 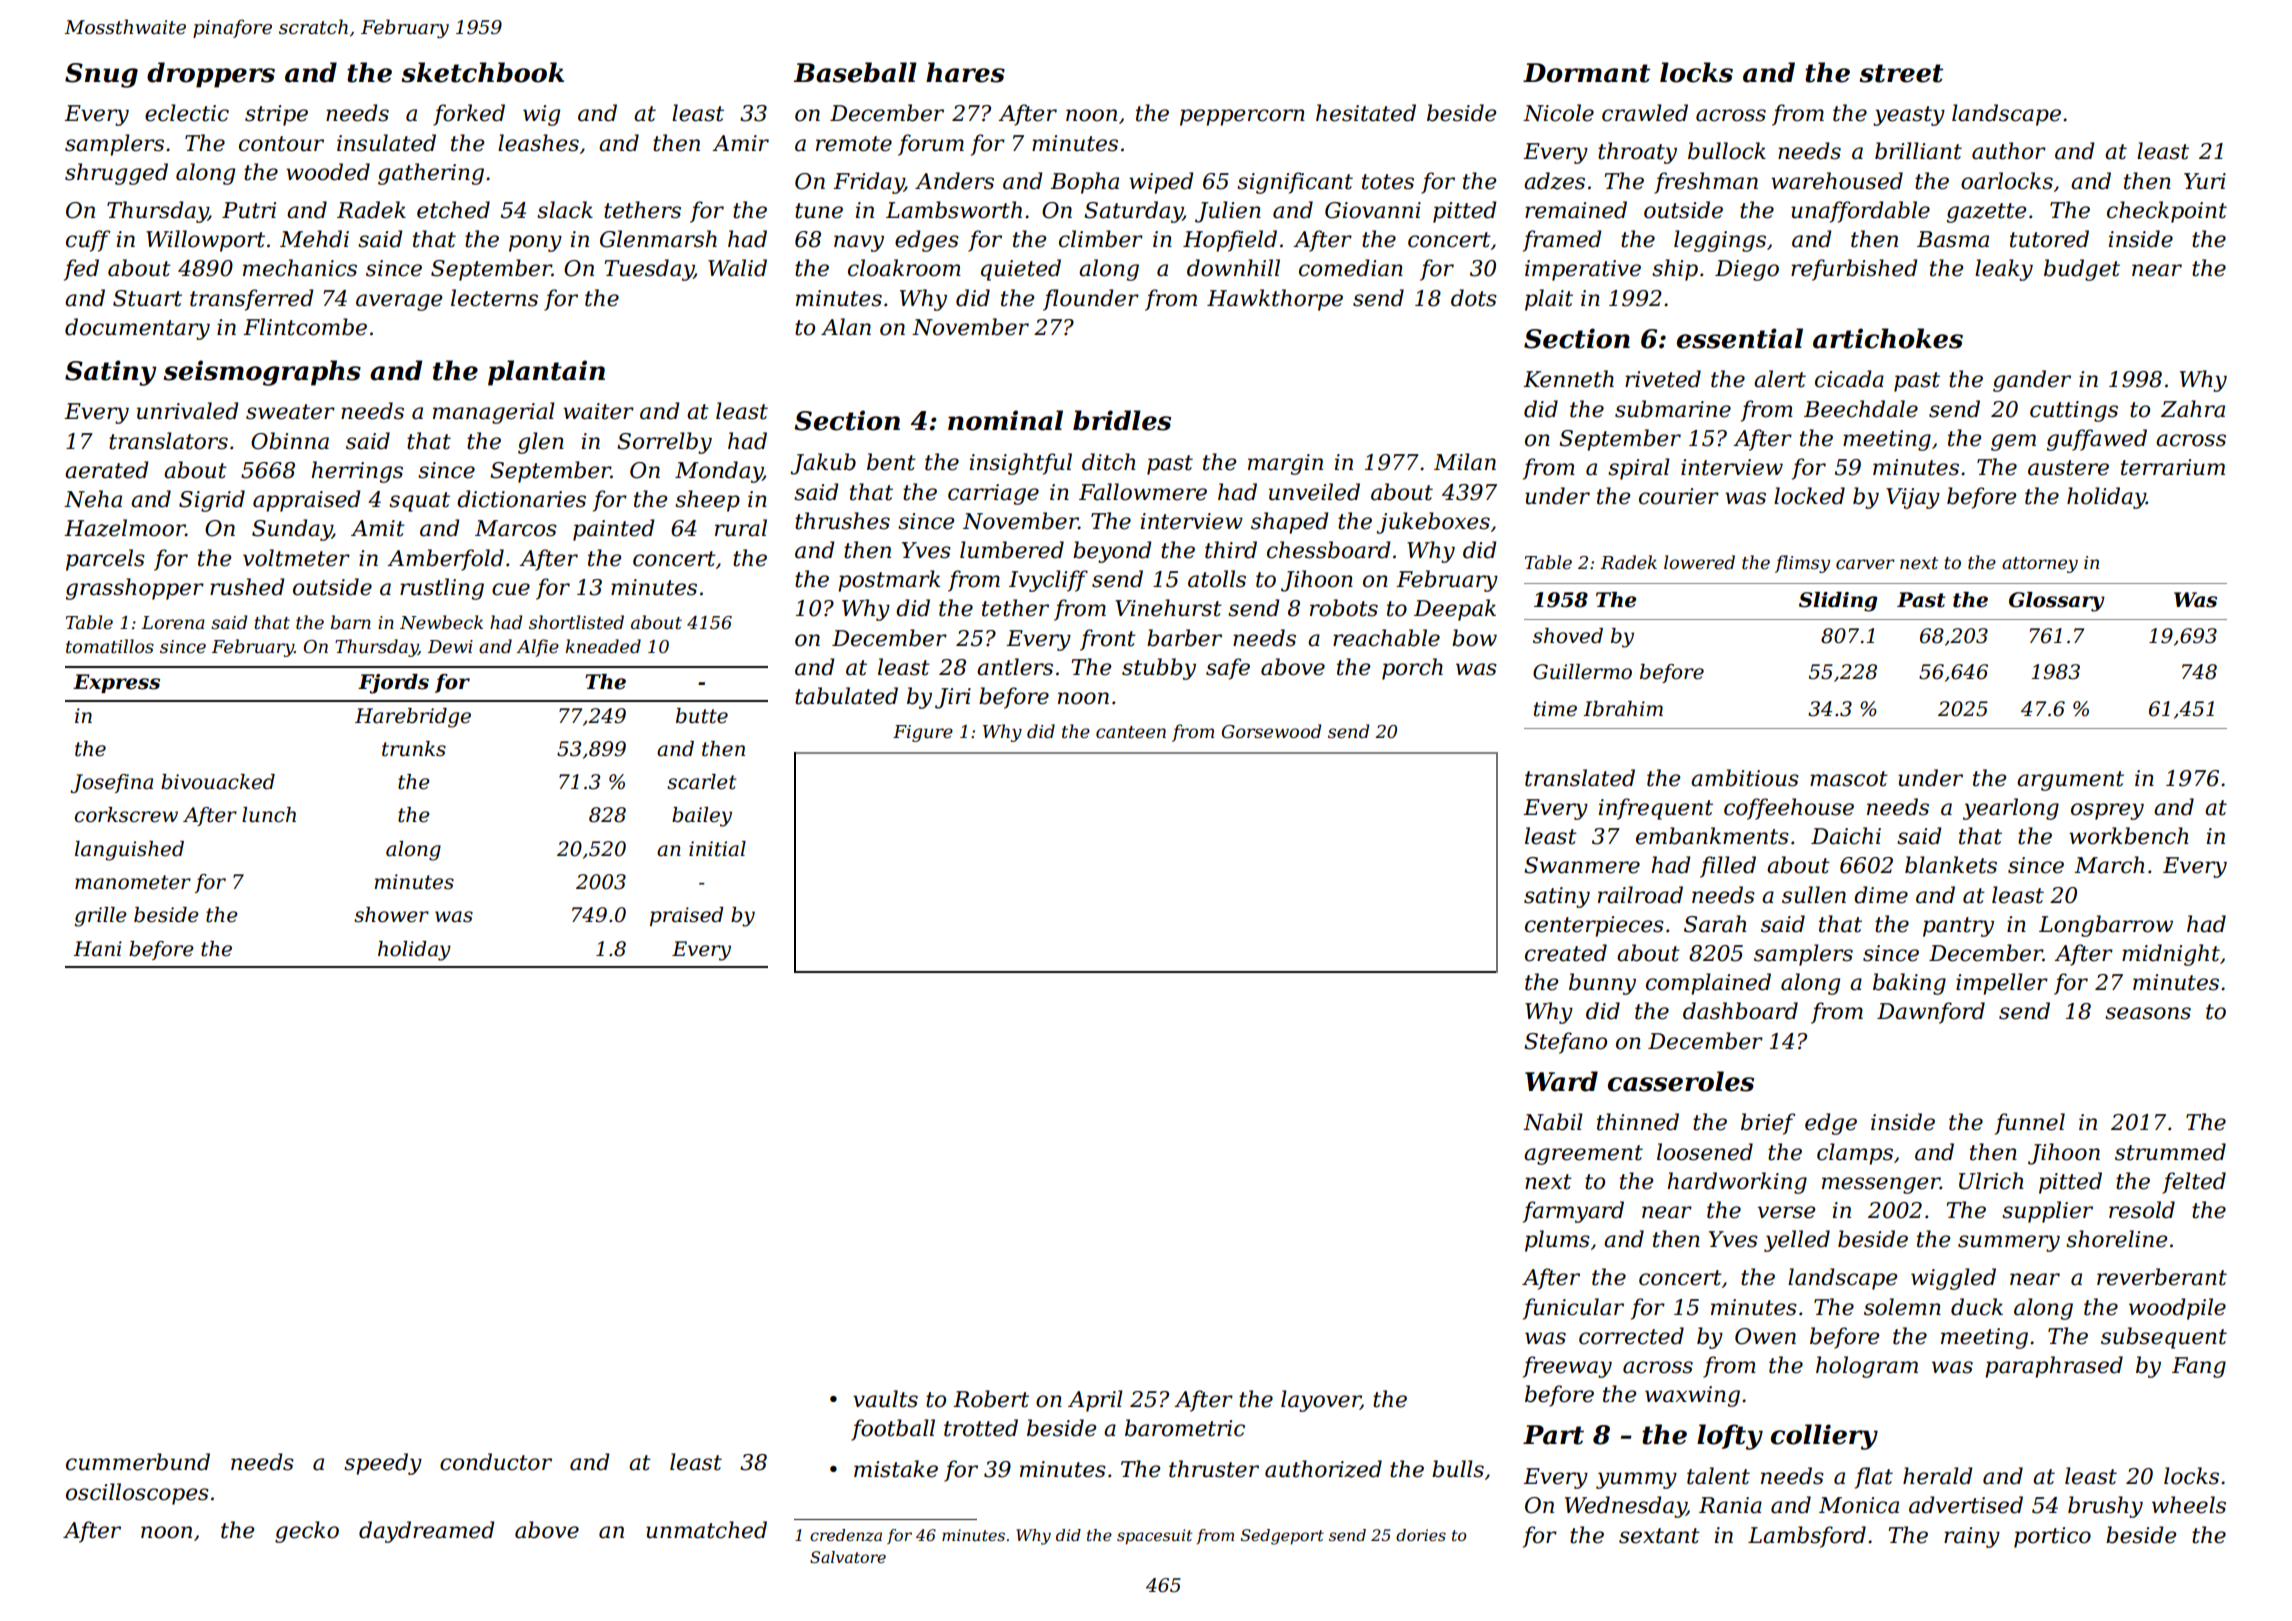 I want to click on kneaded, so click(x=603, y=646).
